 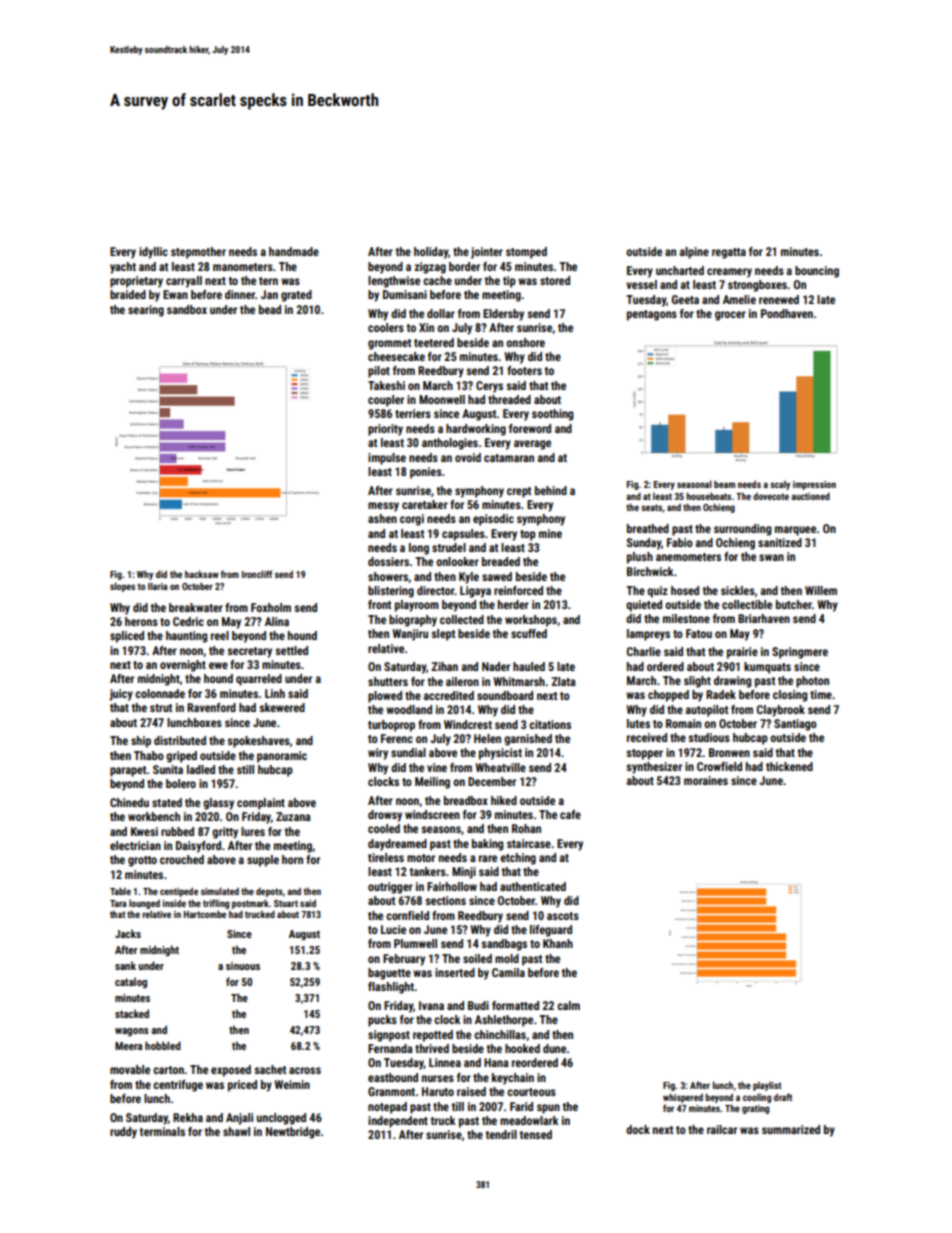 I want to click on handmade, so click(x=294, y=251).
